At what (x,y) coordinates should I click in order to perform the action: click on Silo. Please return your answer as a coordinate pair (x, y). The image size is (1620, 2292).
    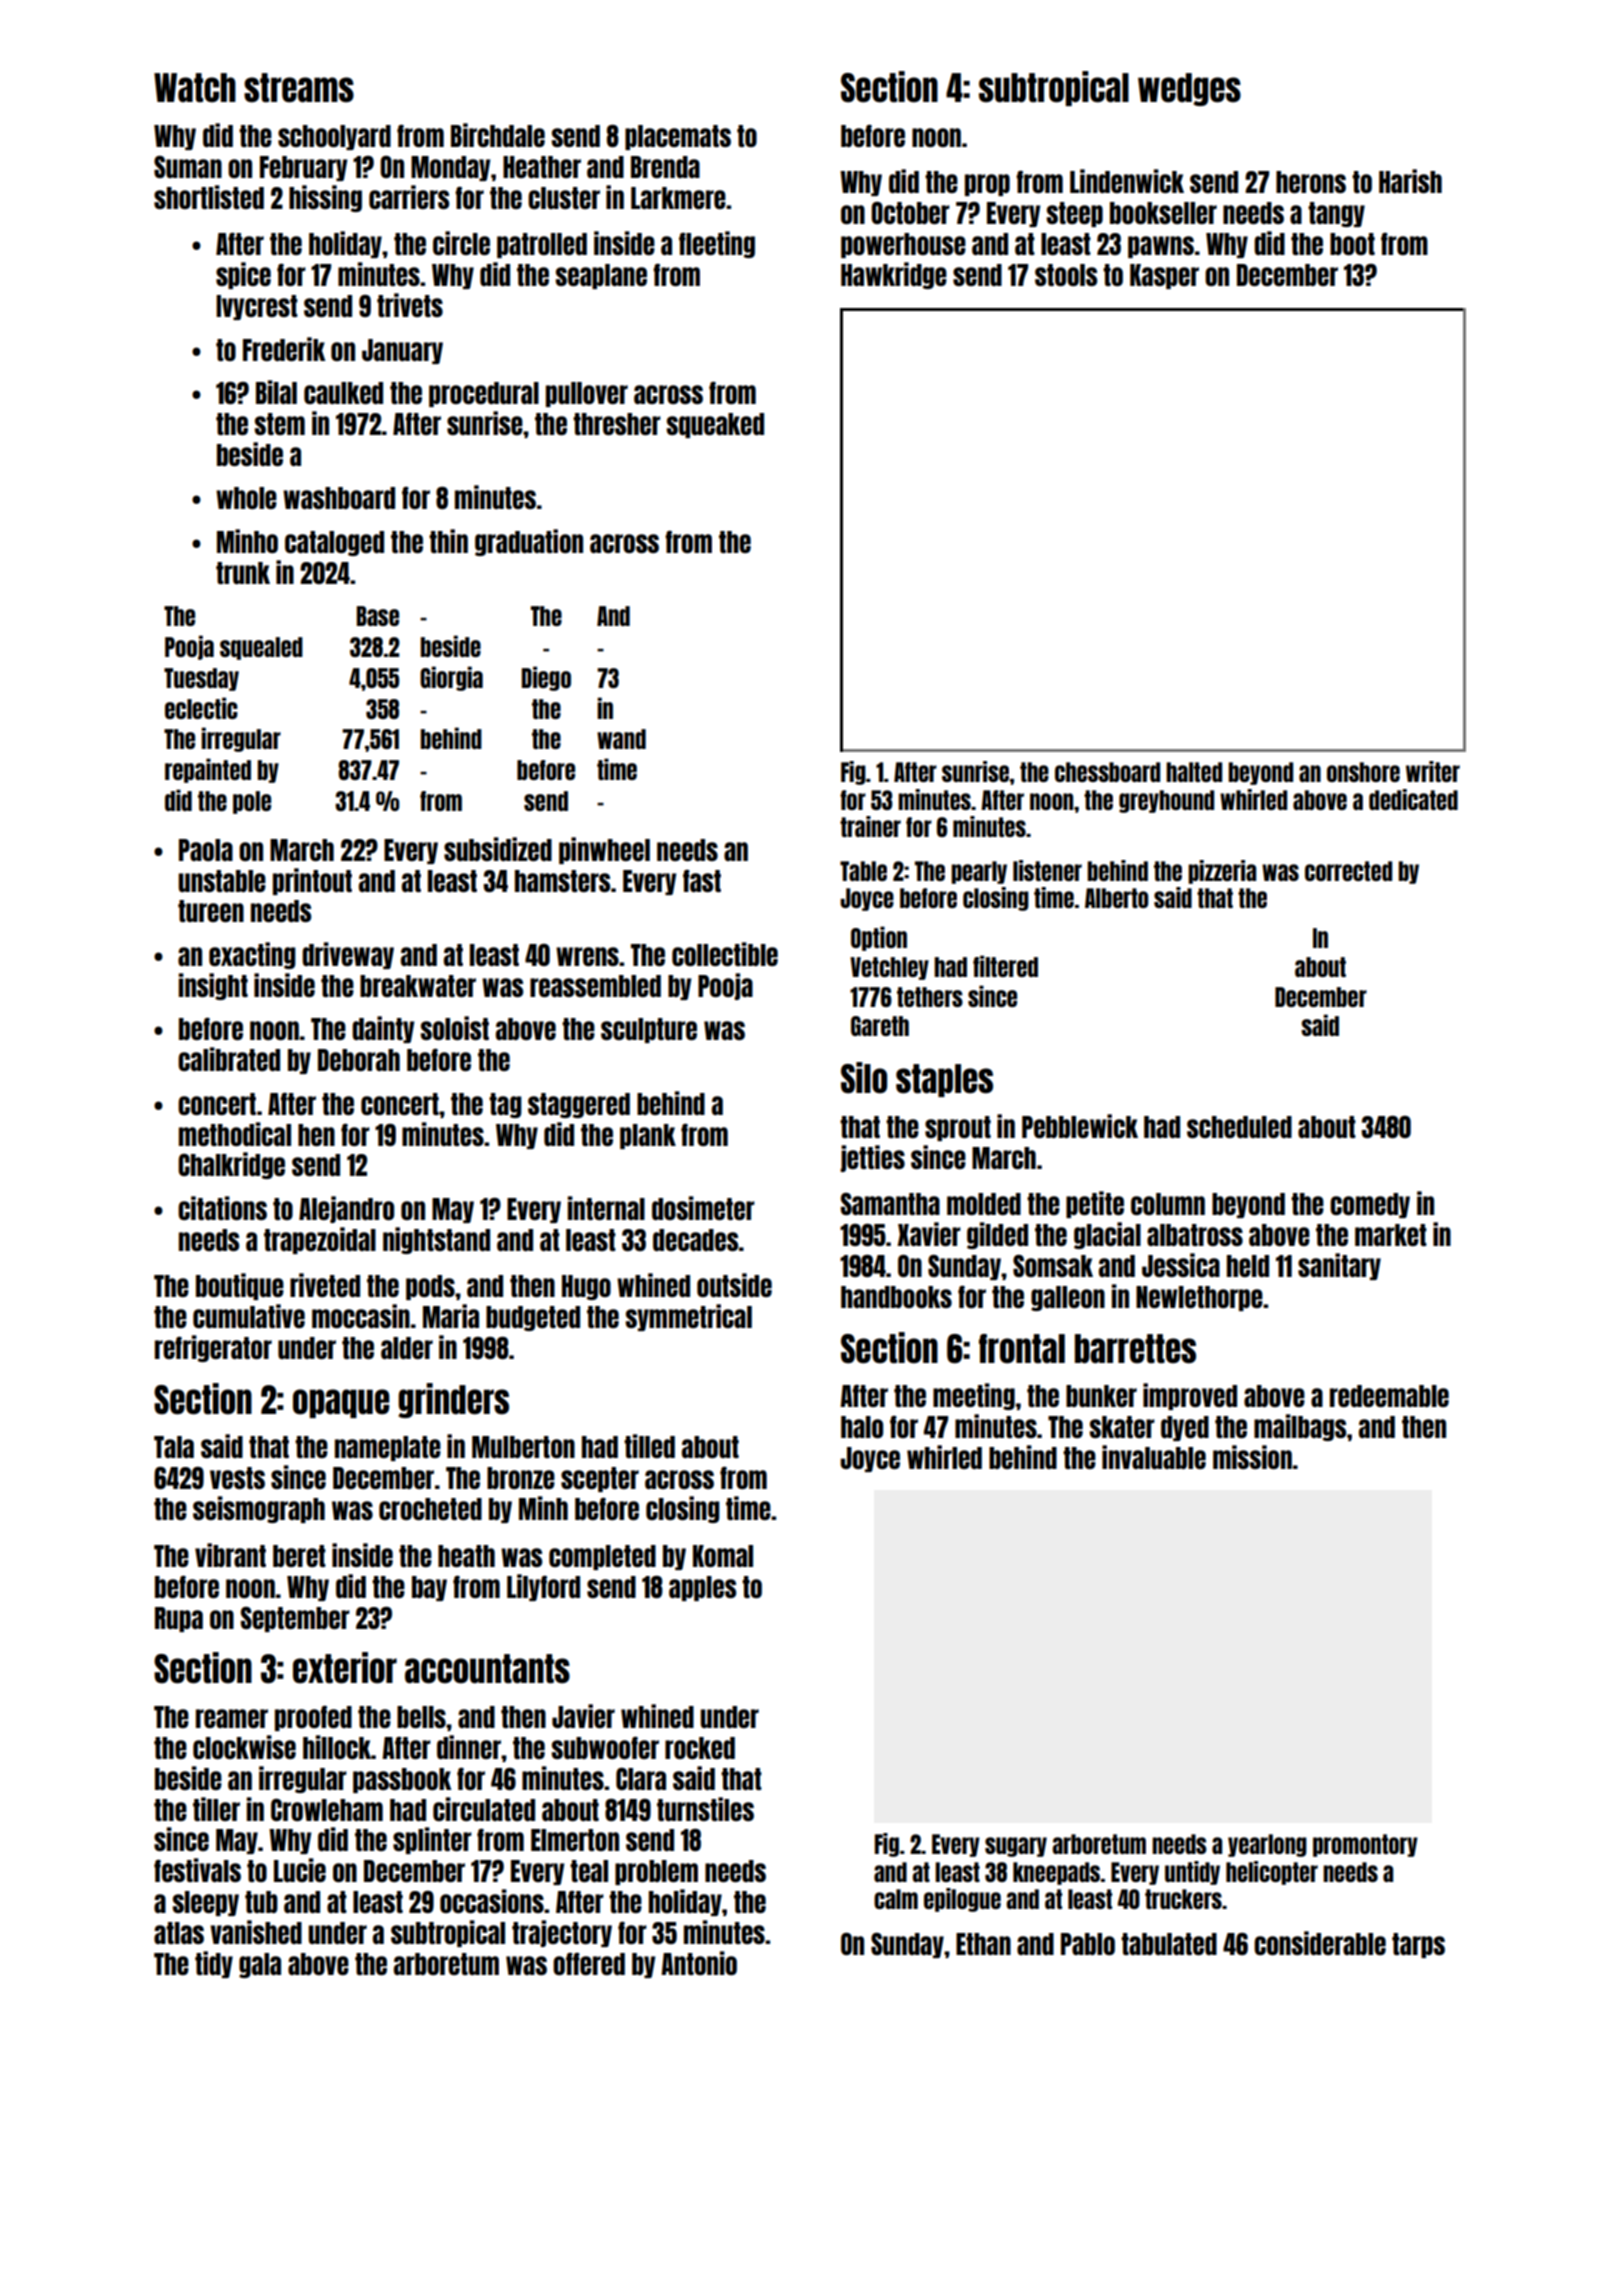
    Looking at the image, I should click on (864, 1078).
